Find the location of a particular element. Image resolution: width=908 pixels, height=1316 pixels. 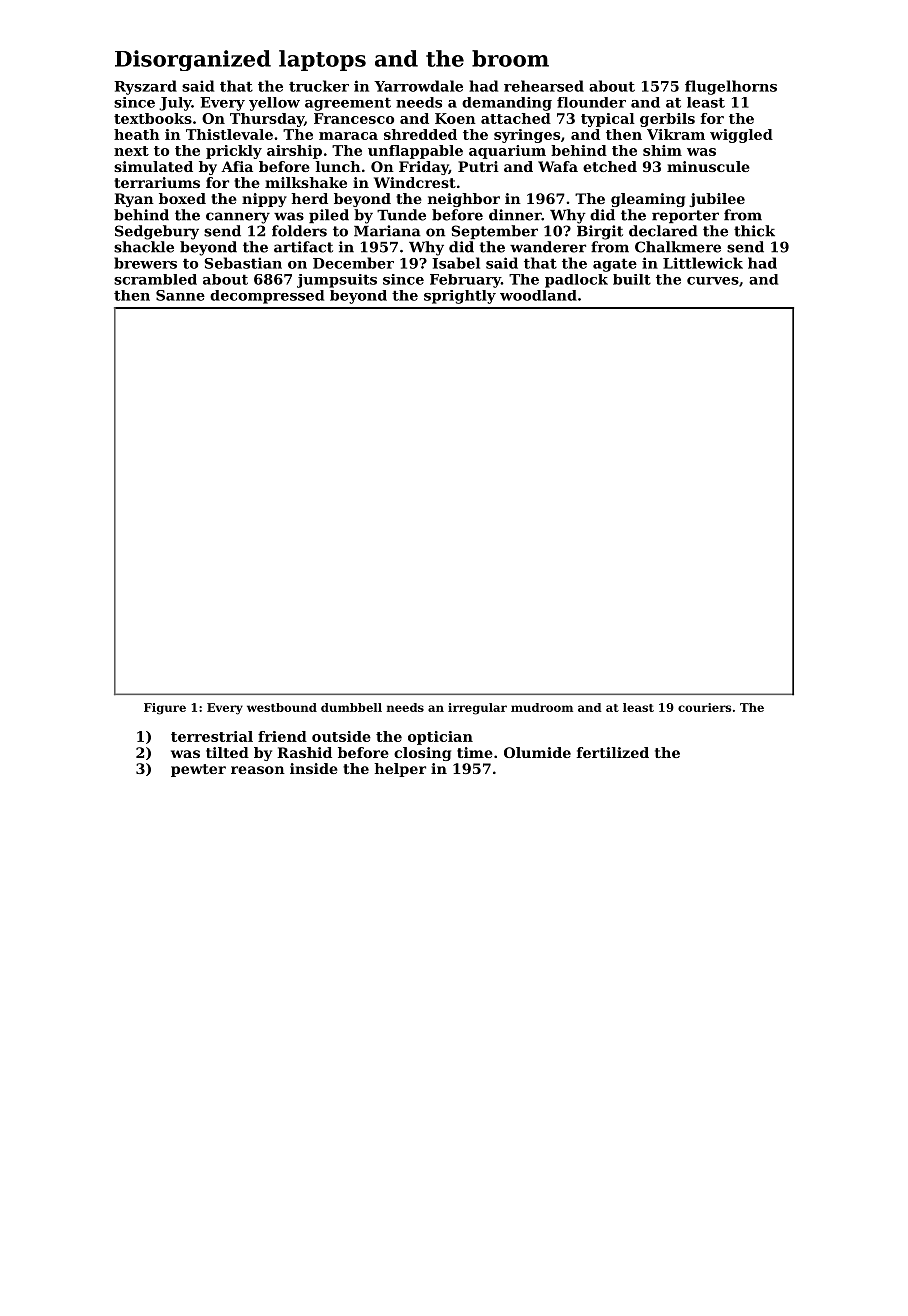

Figure is located at coordinates (165, 709).
